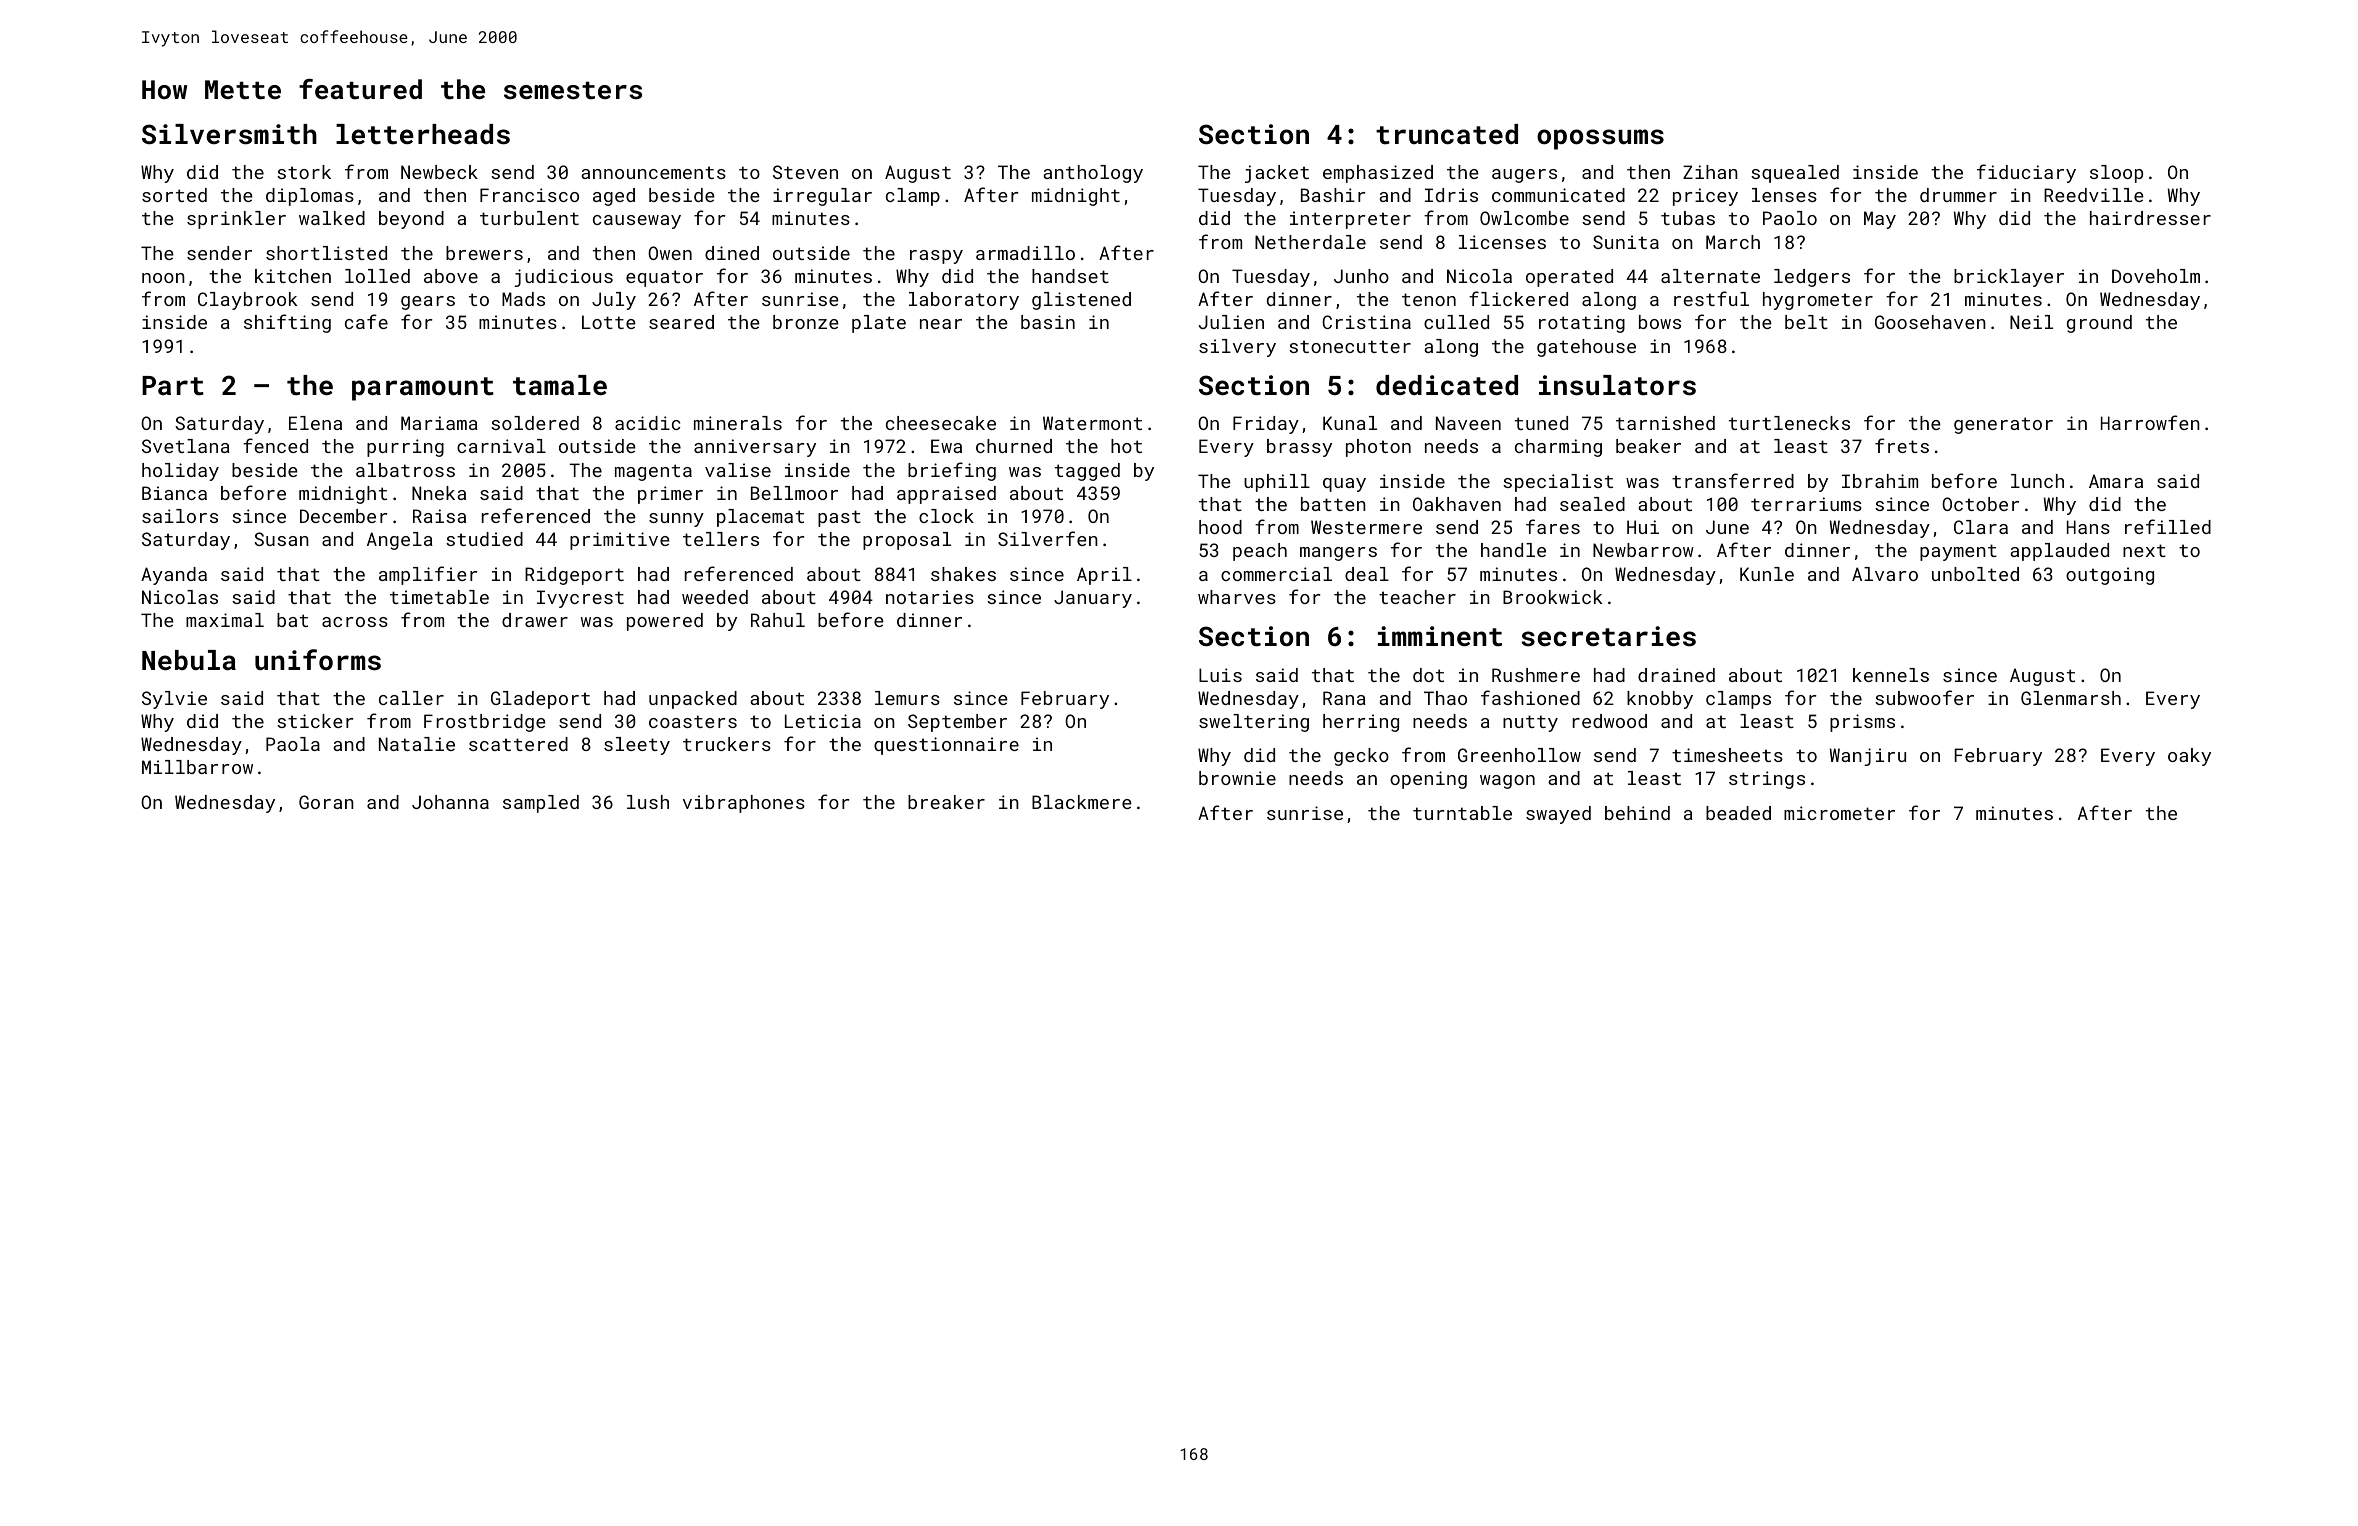 This image has height=1526, width=2358. I want to click on near, so click(941, 324).
